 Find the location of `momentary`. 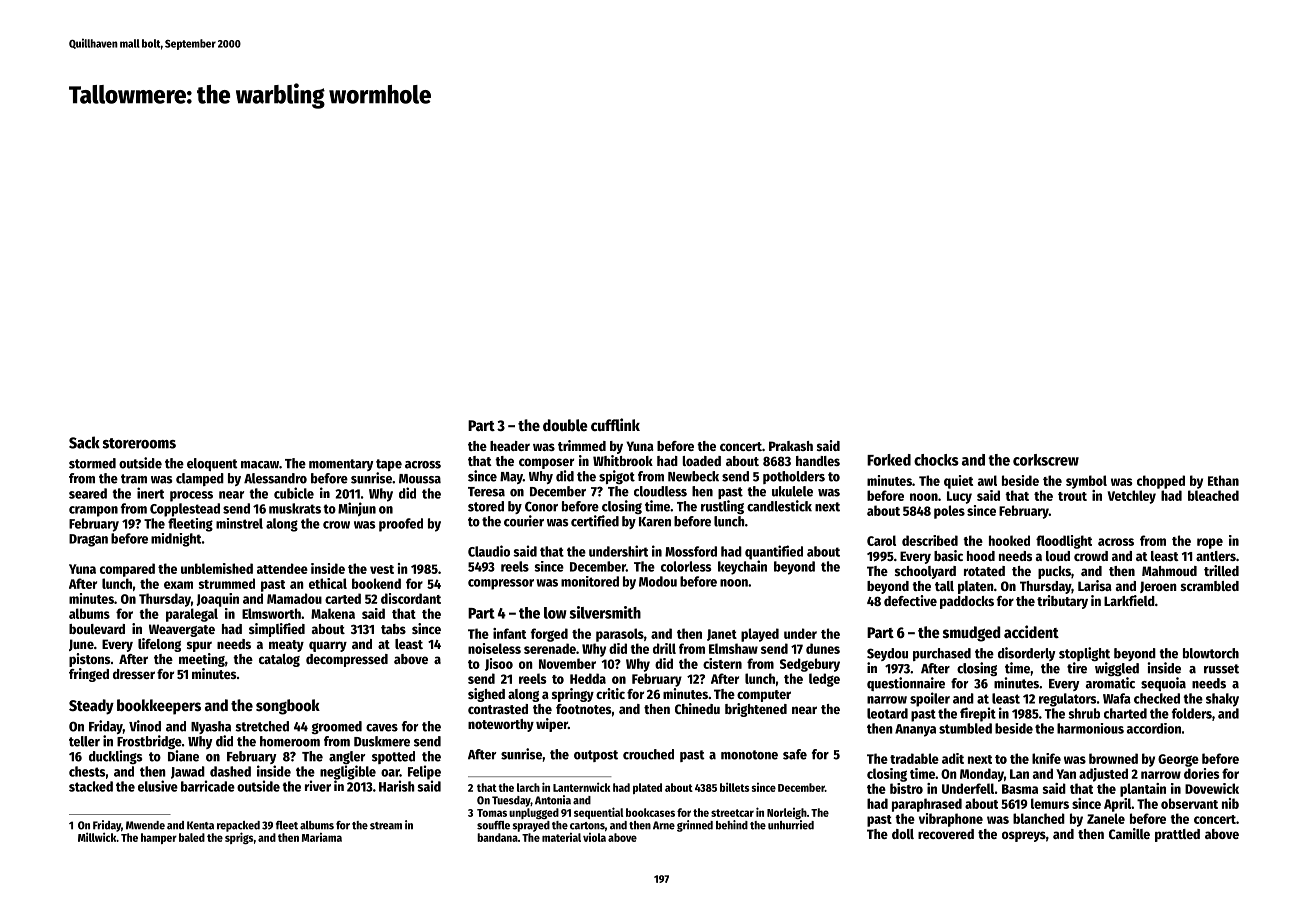

momentary is located at coordinates (341, 465).
